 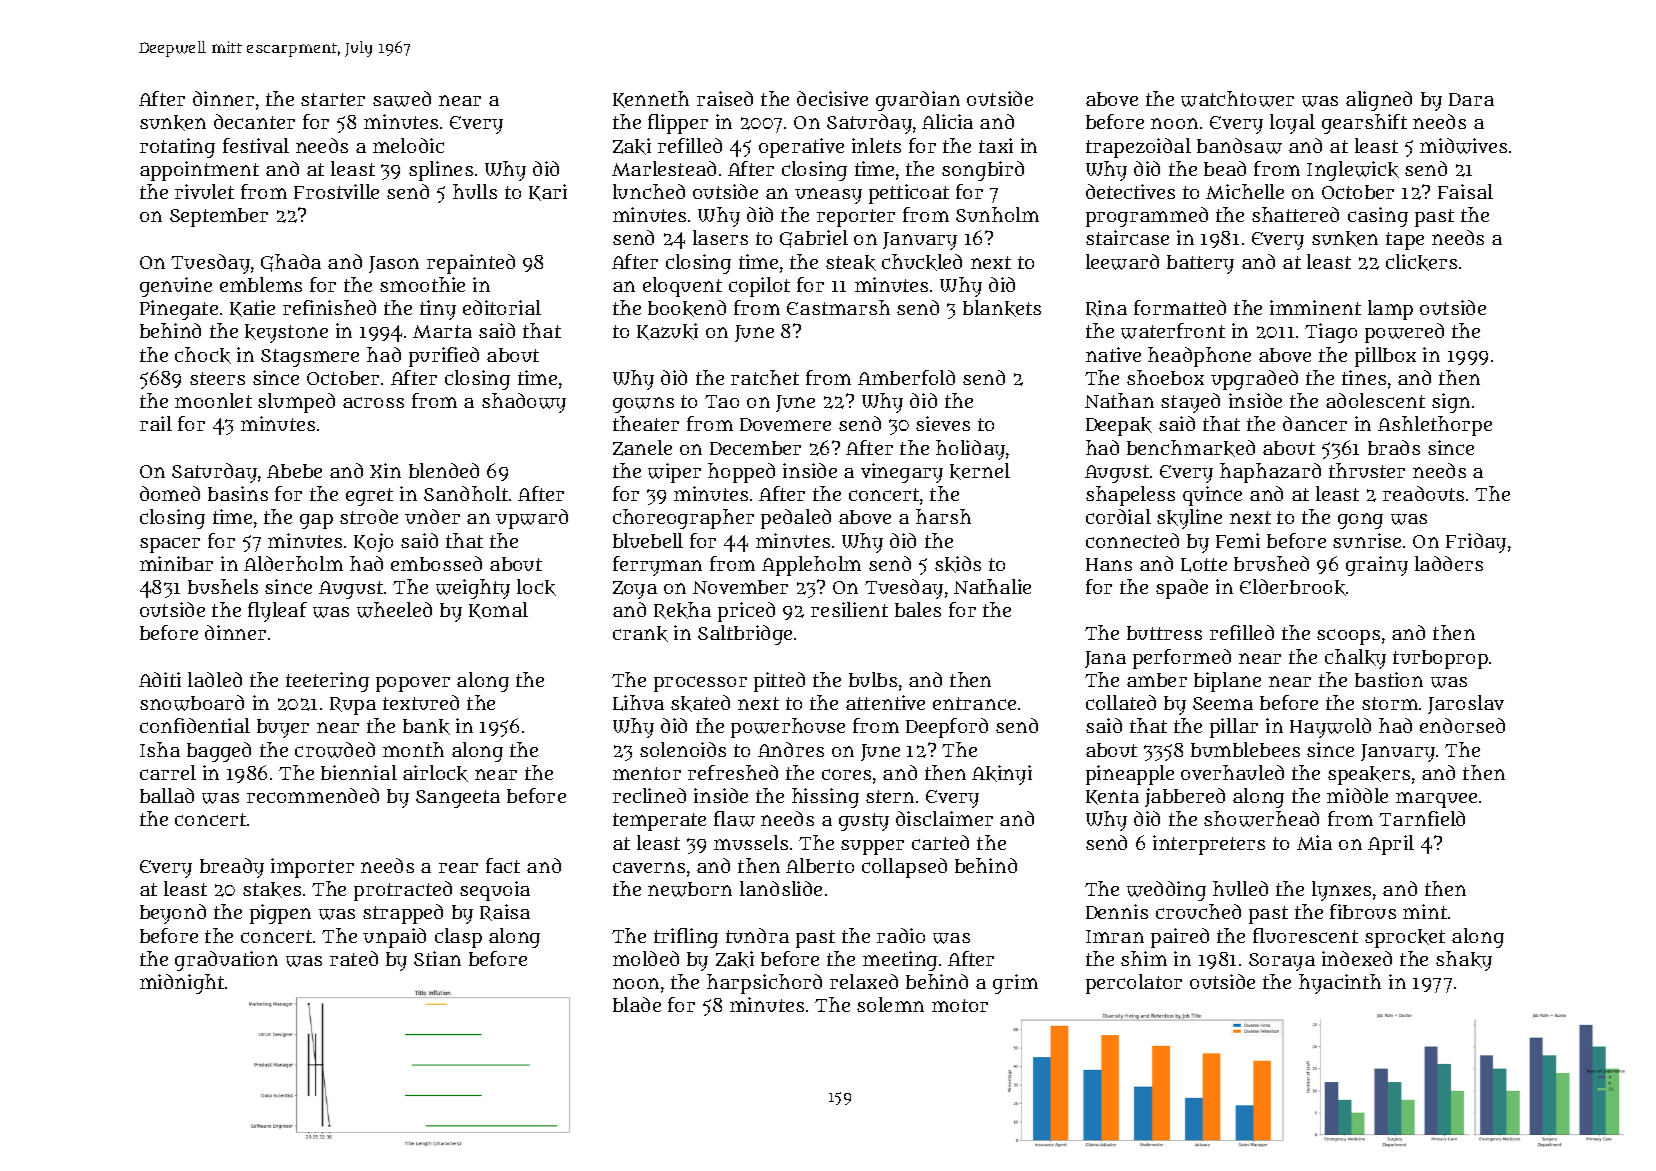 What do you see at coordinates (182, 984) in the document?
I see `midnight` at bounding box center [182, 984].
